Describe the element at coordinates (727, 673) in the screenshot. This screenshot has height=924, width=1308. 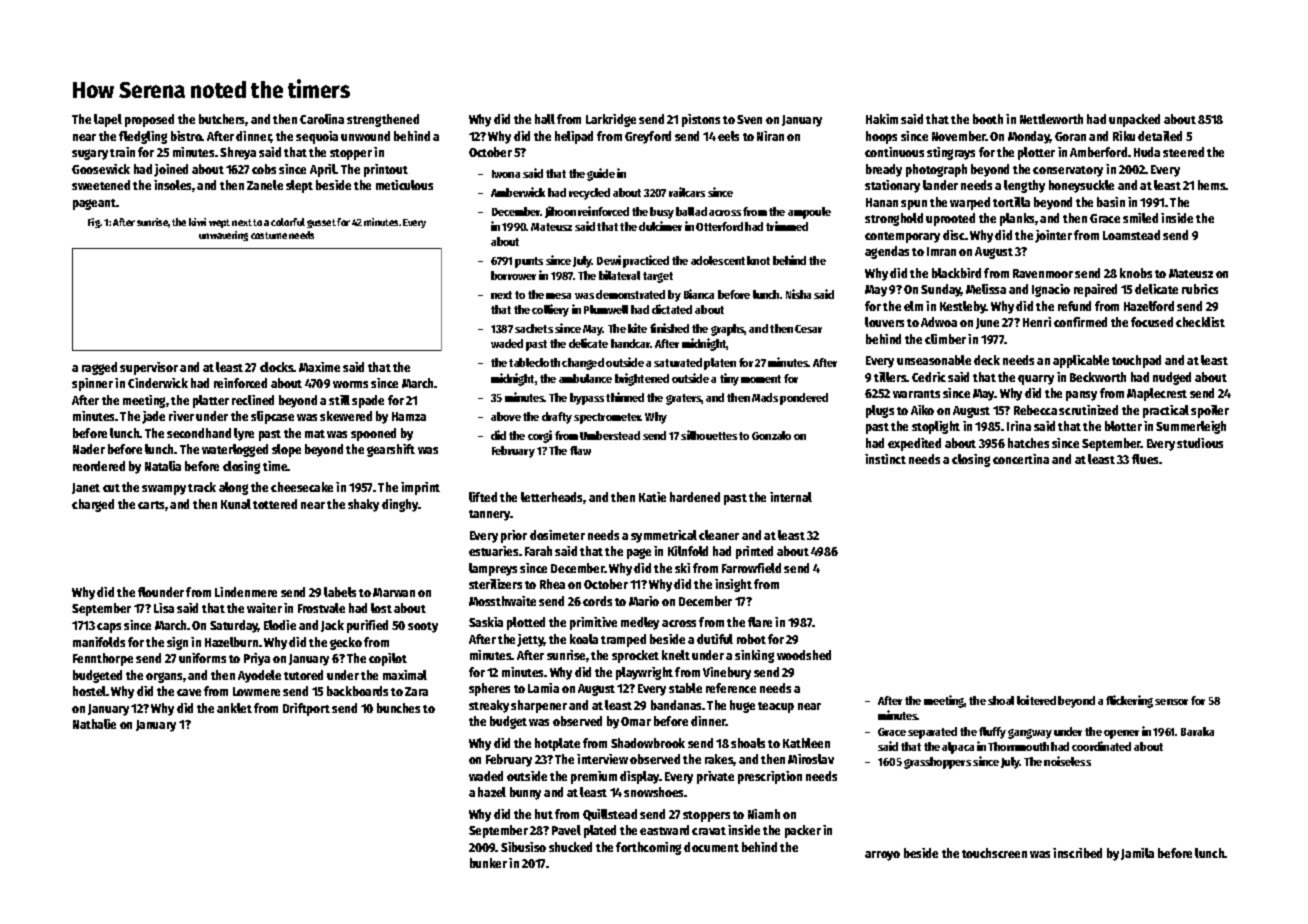
I see `Vinebury` at that location.
